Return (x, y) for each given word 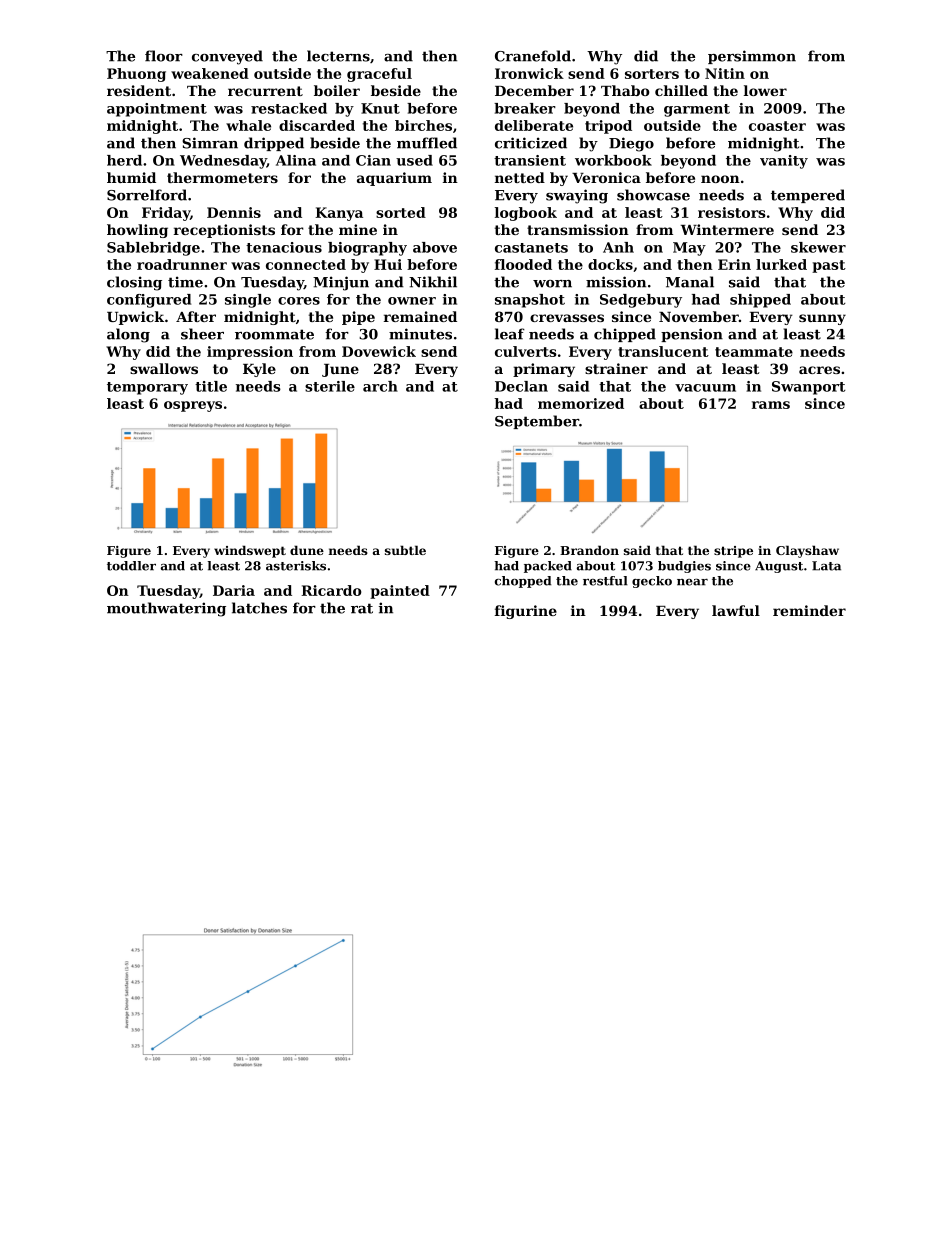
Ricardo (331, 590)
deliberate (534, 125)
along (128, 335)
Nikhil (433, 282)
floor (164, 56)
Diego (631, 144)
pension (692, 335)
